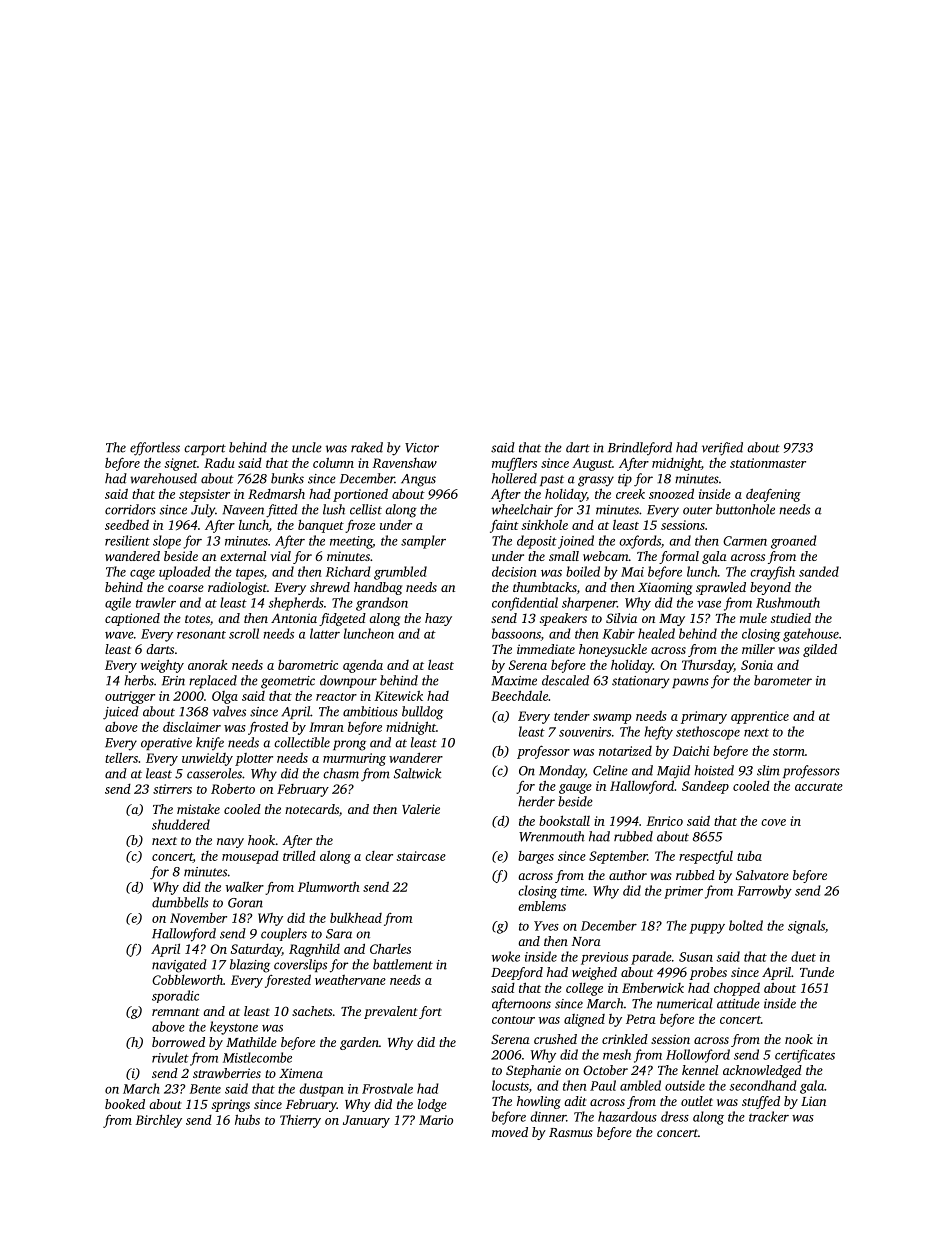 This screenshot has height=1233, width=952. I want to click on signet, so click(180, 464).
